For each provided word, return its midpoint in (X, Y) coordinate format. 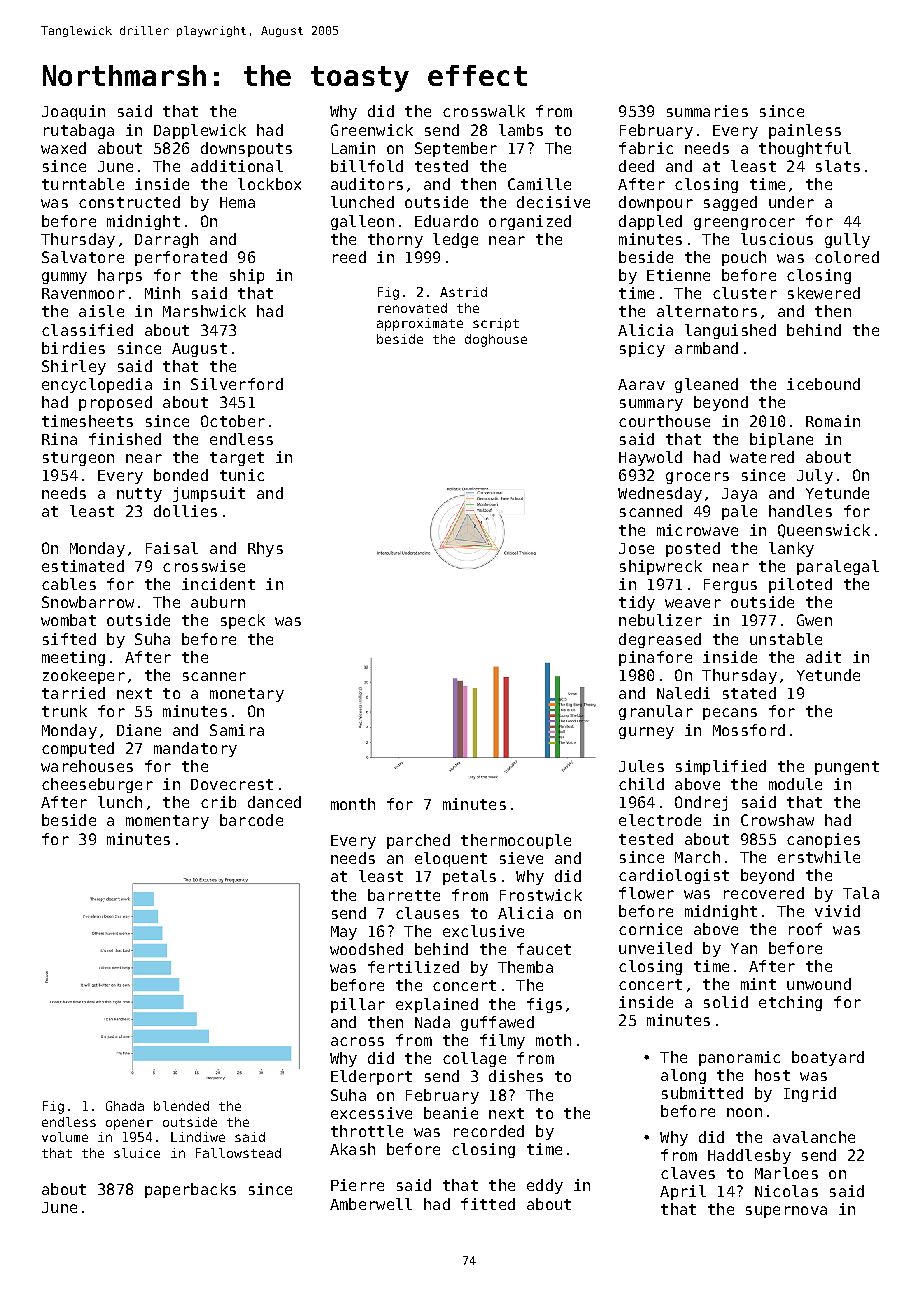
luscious (777, 239)
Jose (636, 548)
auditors (367, 184)
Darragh (166, 240)
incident (218, 584)
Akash (352, 1149)
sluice (137, 1153)
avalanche (814, 1137)
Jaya (739, 495)
